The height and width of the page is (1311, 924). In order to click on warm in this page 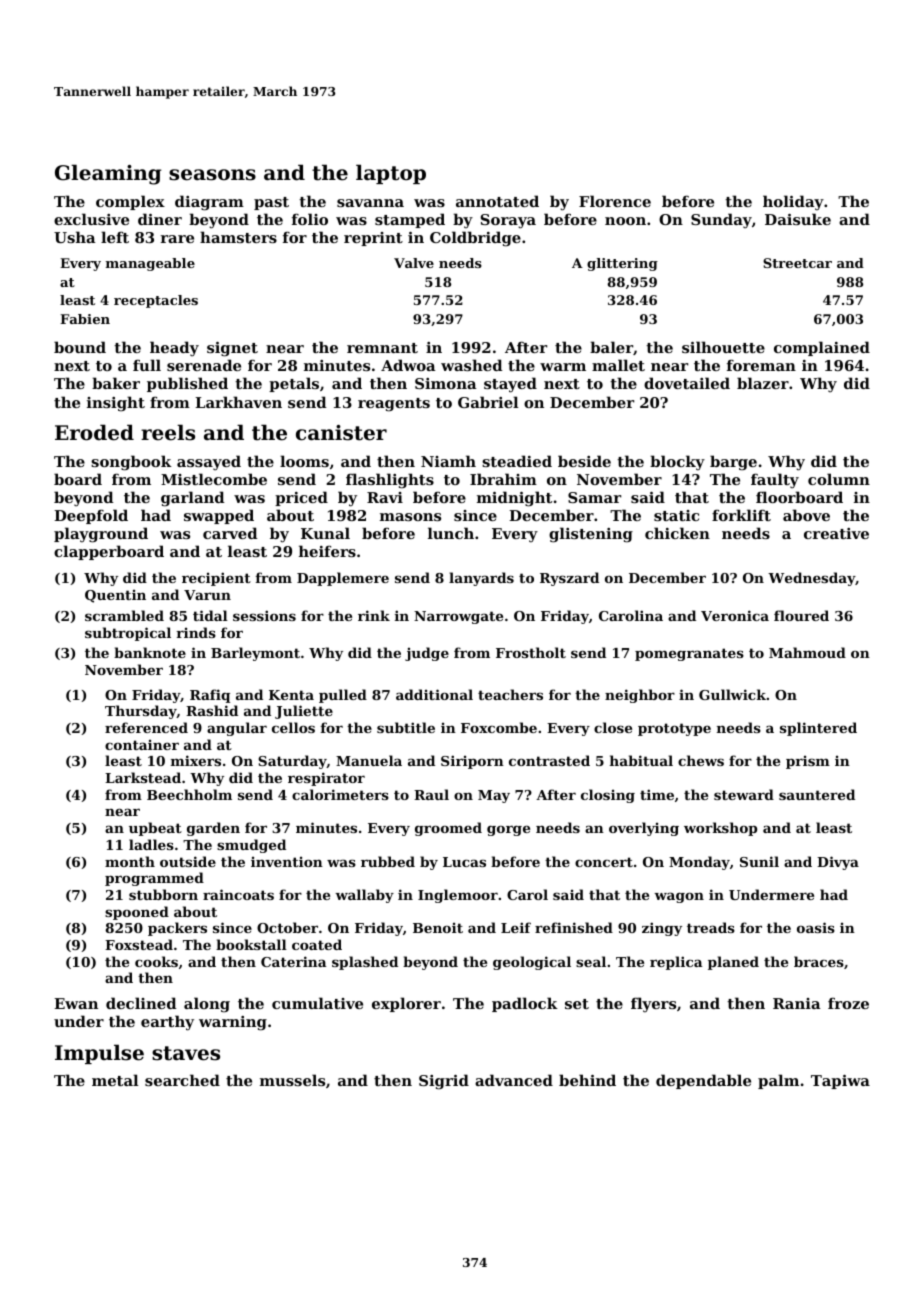, I will do `click(563, 367)`.
